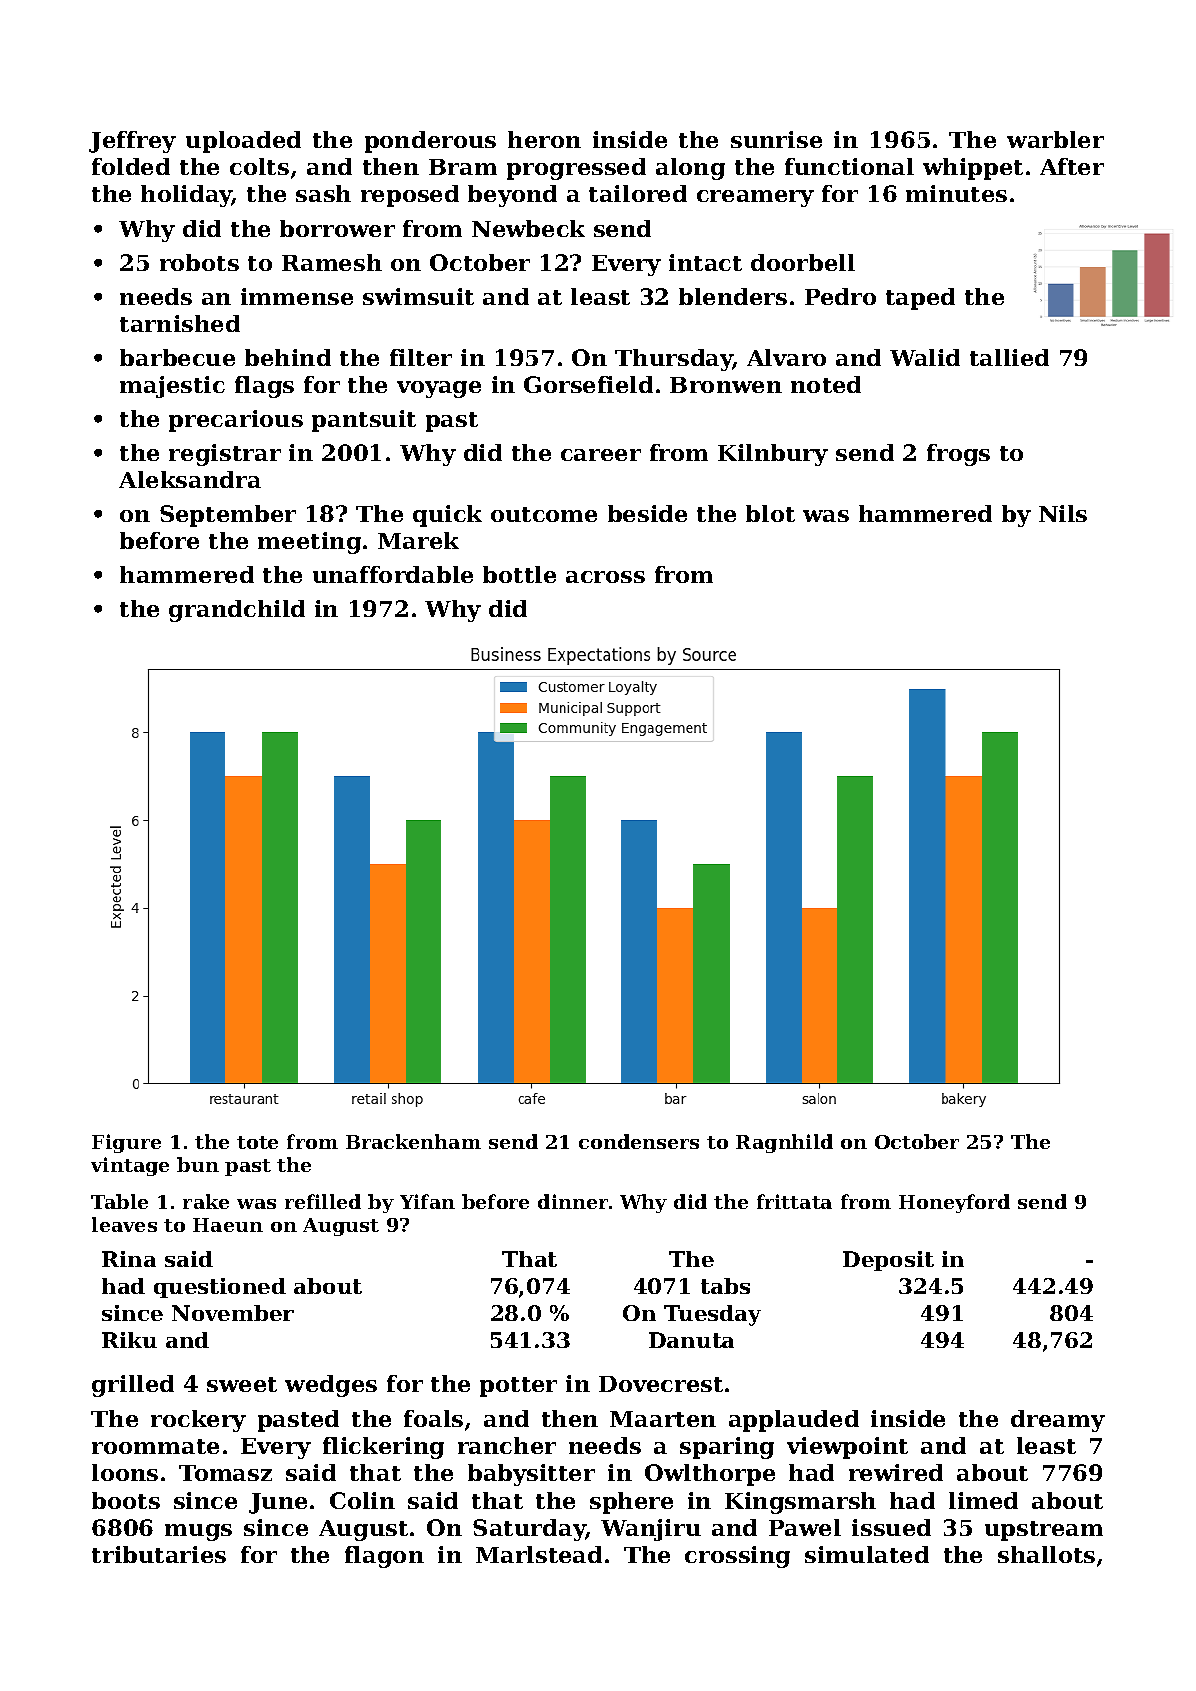  Describe the element at coordinates (956, 193) in the document. I see `minutes` at that location.
